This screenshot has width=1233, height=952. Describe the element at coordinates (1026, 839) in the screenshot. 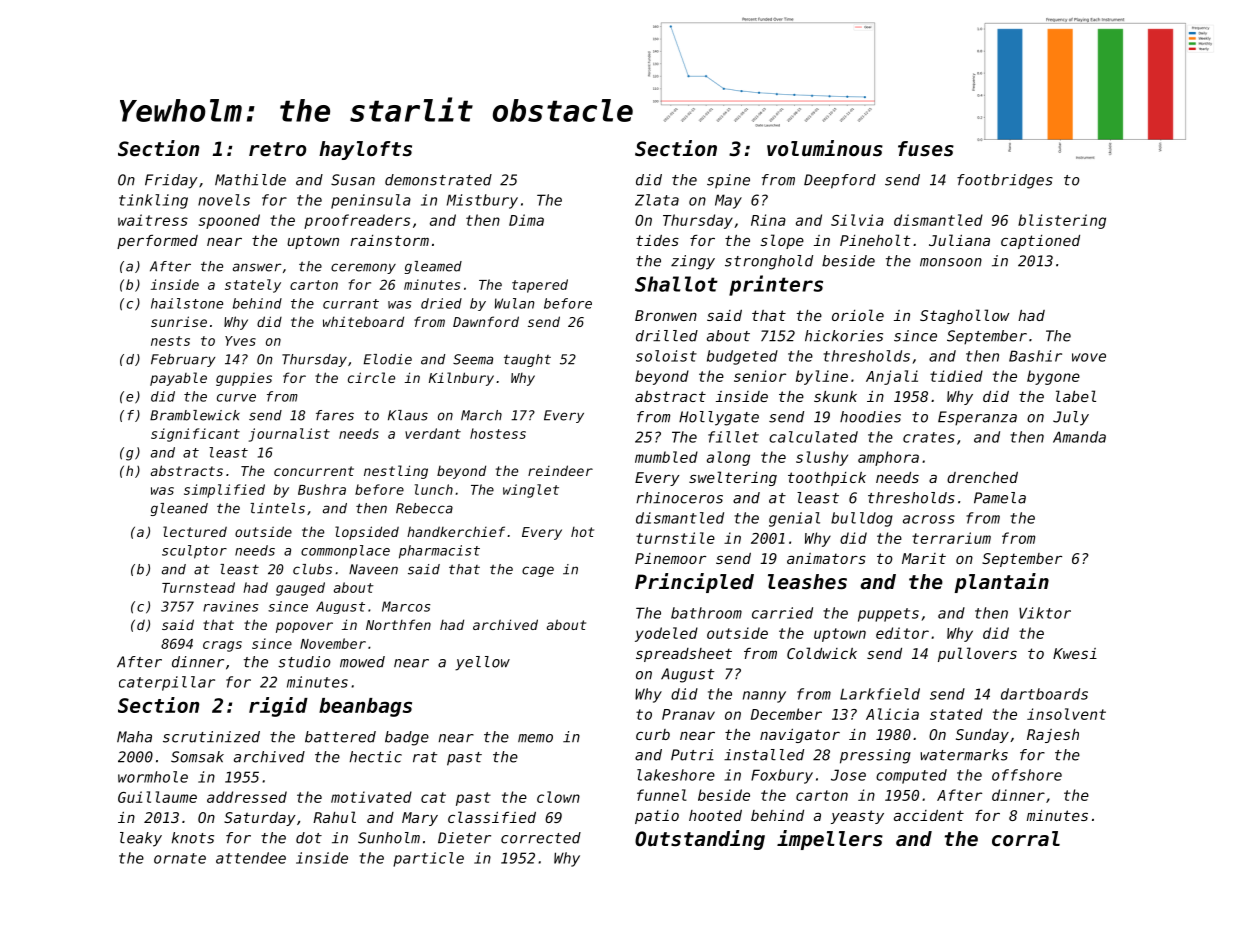

I see `corral` at that location.
